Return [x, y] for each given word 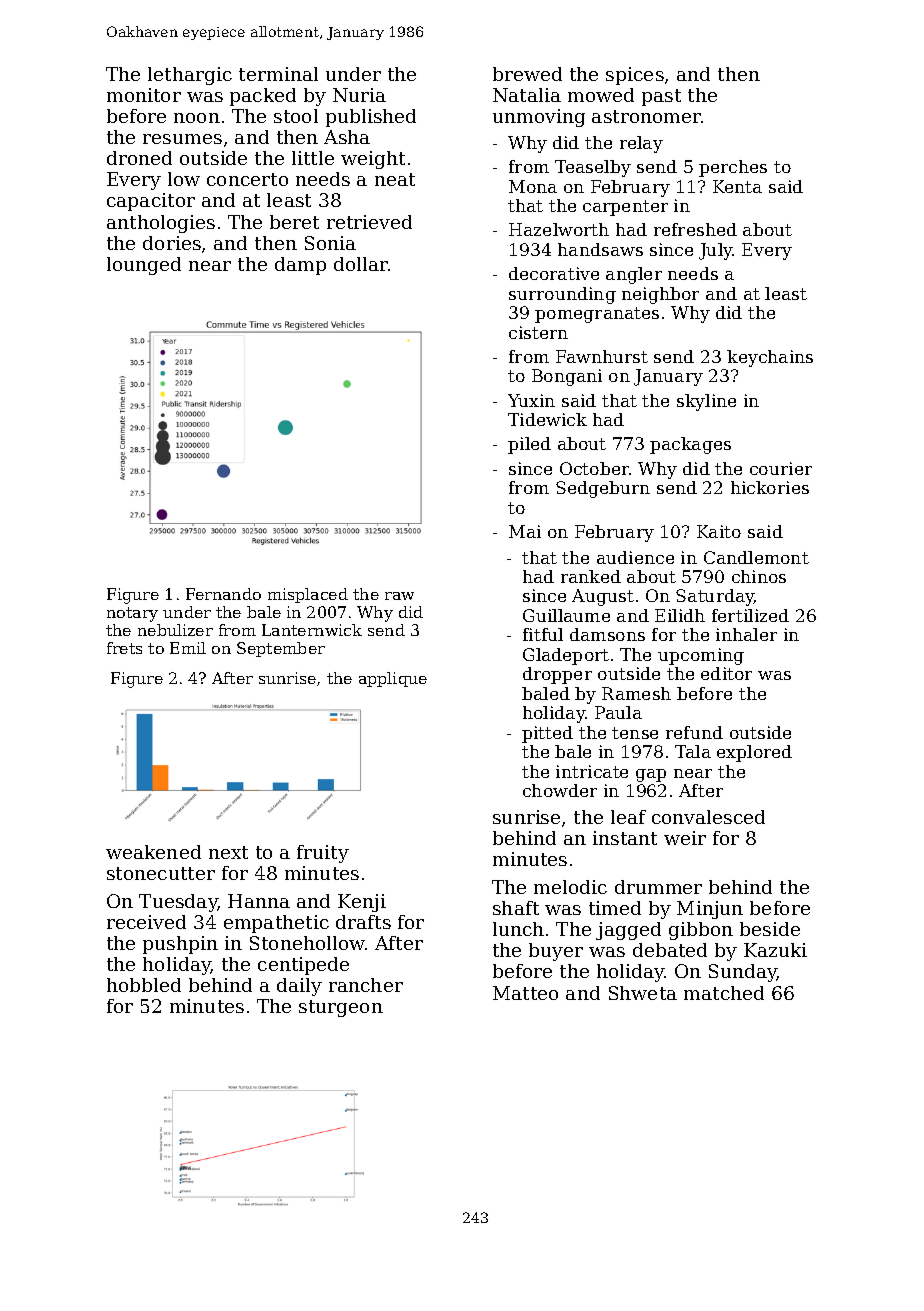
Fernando [223, 594]
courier [781, 468]
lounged [144, 266]
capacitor [151, 202]
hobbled [144, 985]
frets [124, 648]
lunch [518, 929]
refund [694, 732]
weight [373, 160]
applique [393, 679]
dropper [557, 675]
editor [726, 673]
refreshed [695, 229]
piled [529, 445]
